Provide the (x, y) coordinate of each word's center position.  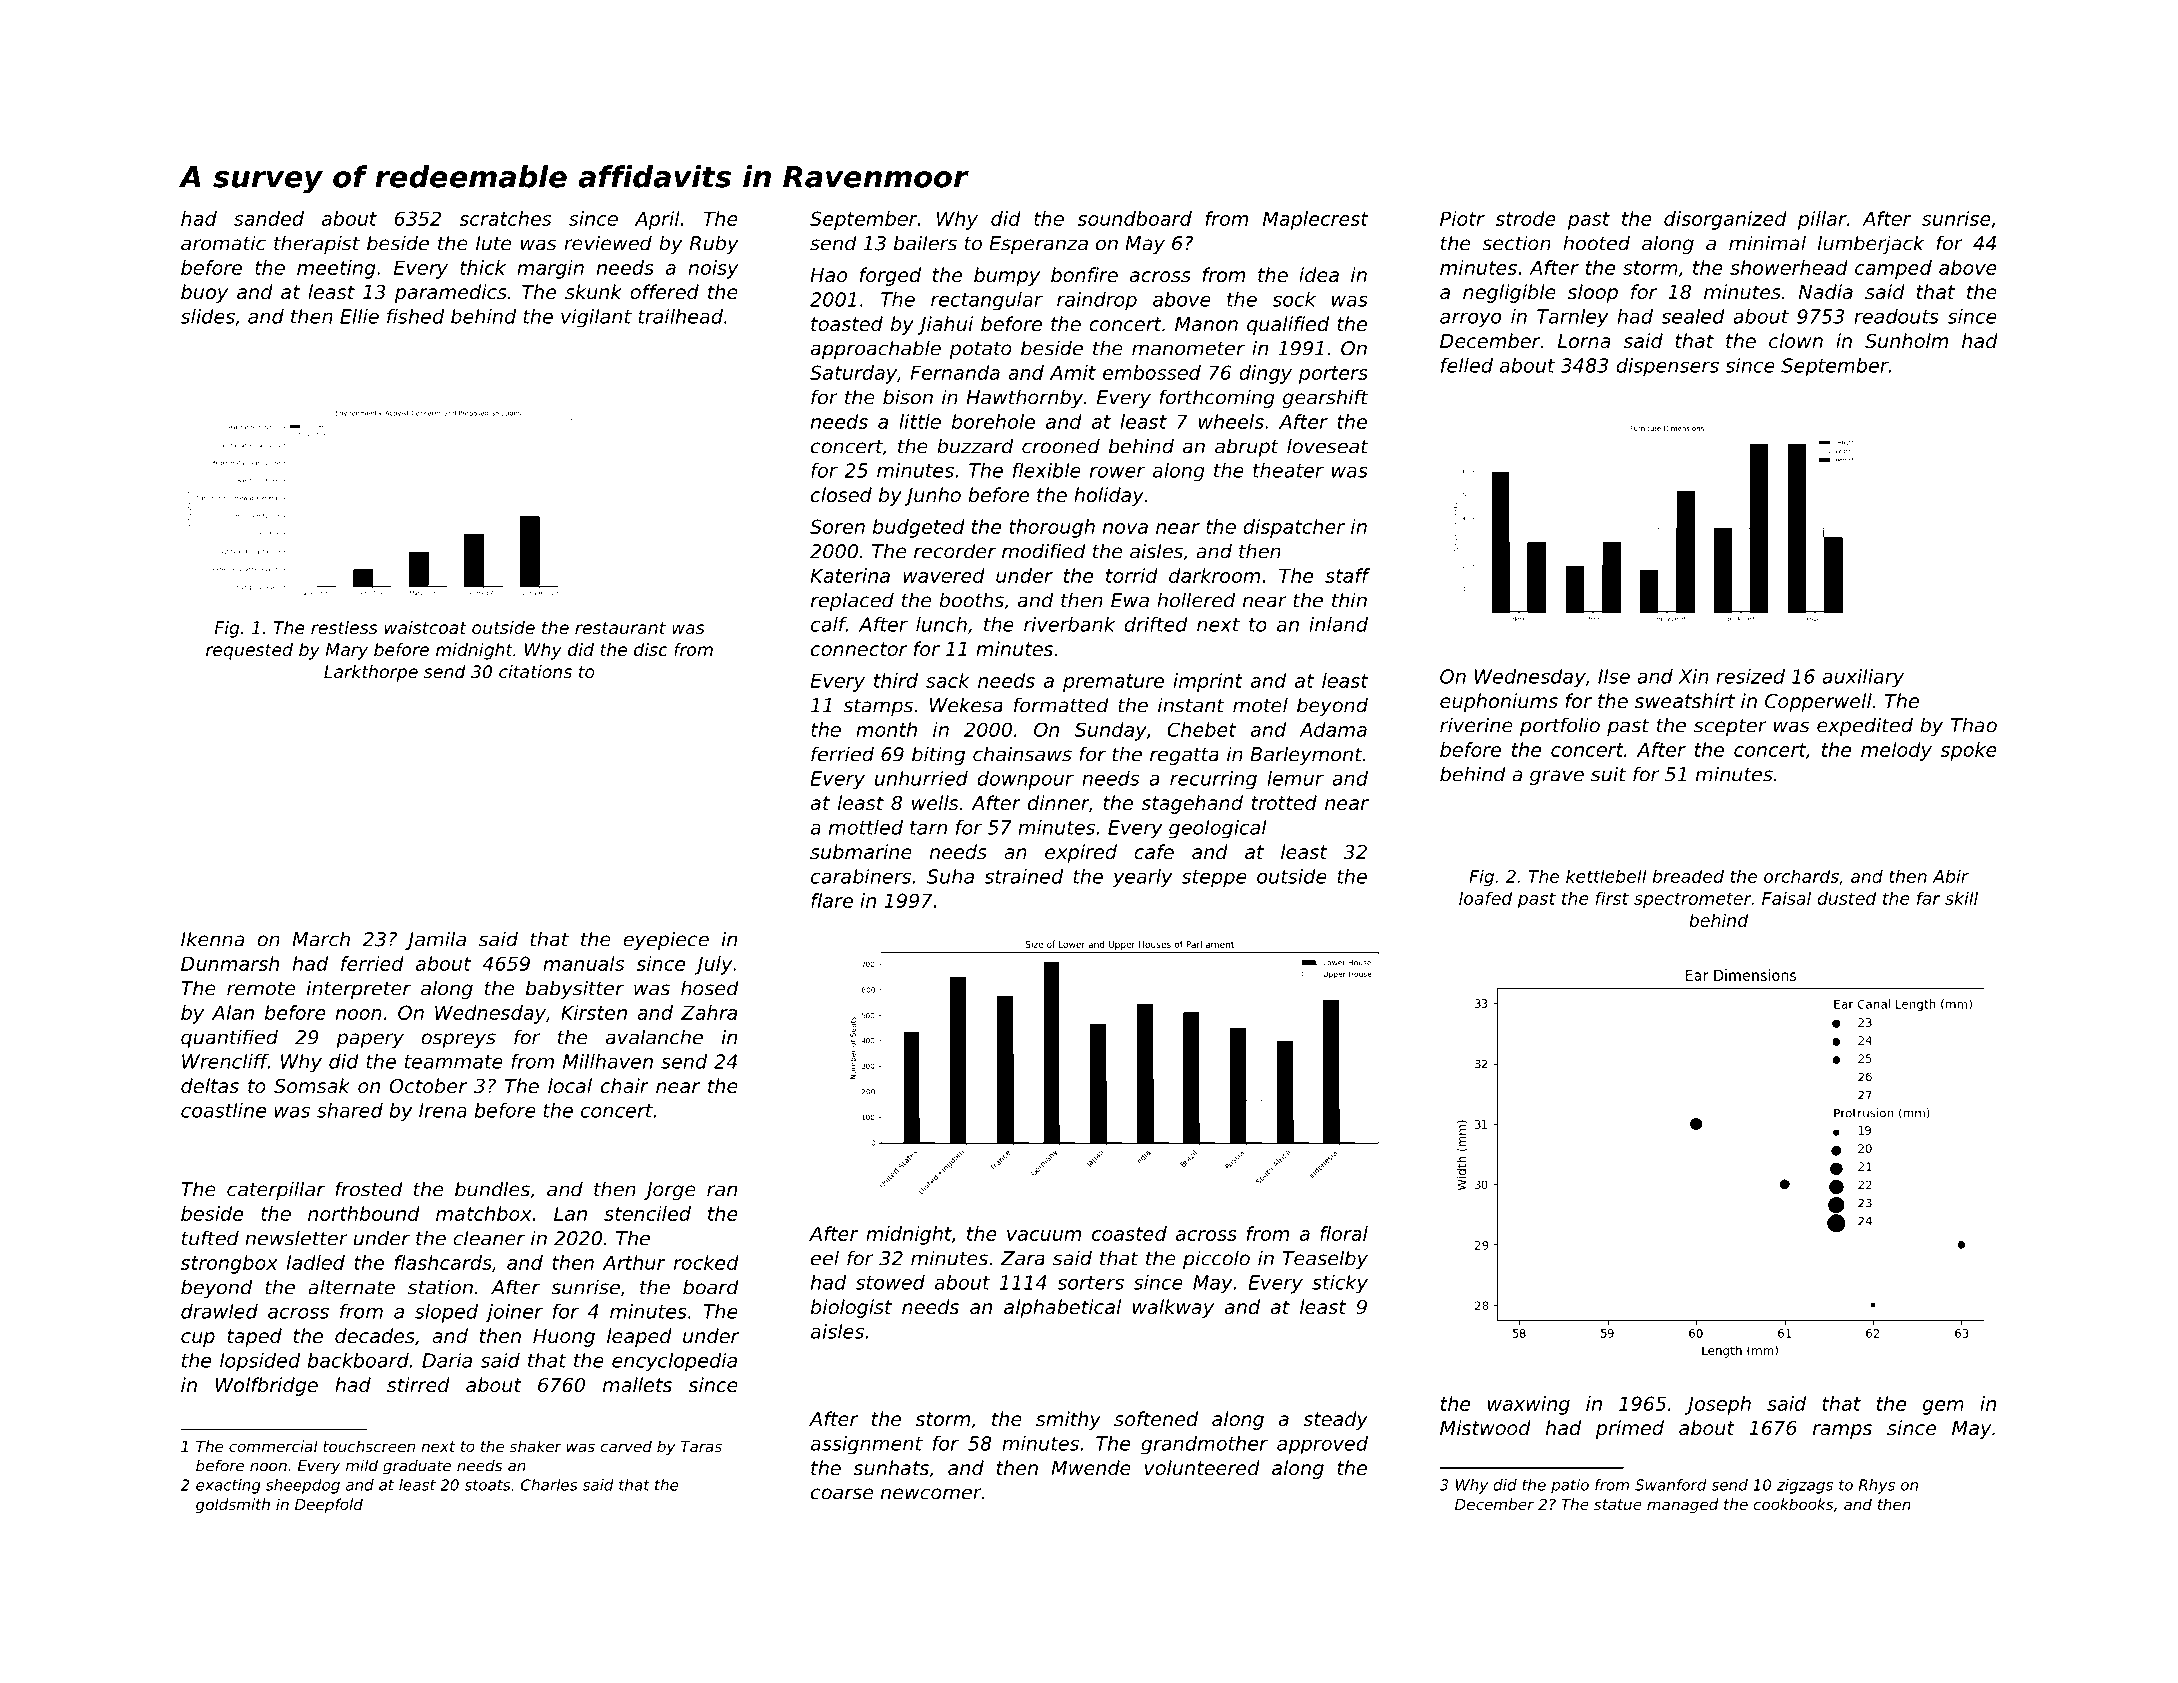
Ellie (359, 316)
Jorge (669, 1191)
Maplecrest (1315, 220)
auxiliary (1863, 678)
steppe (1214, 878)
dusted (1847, 898)
